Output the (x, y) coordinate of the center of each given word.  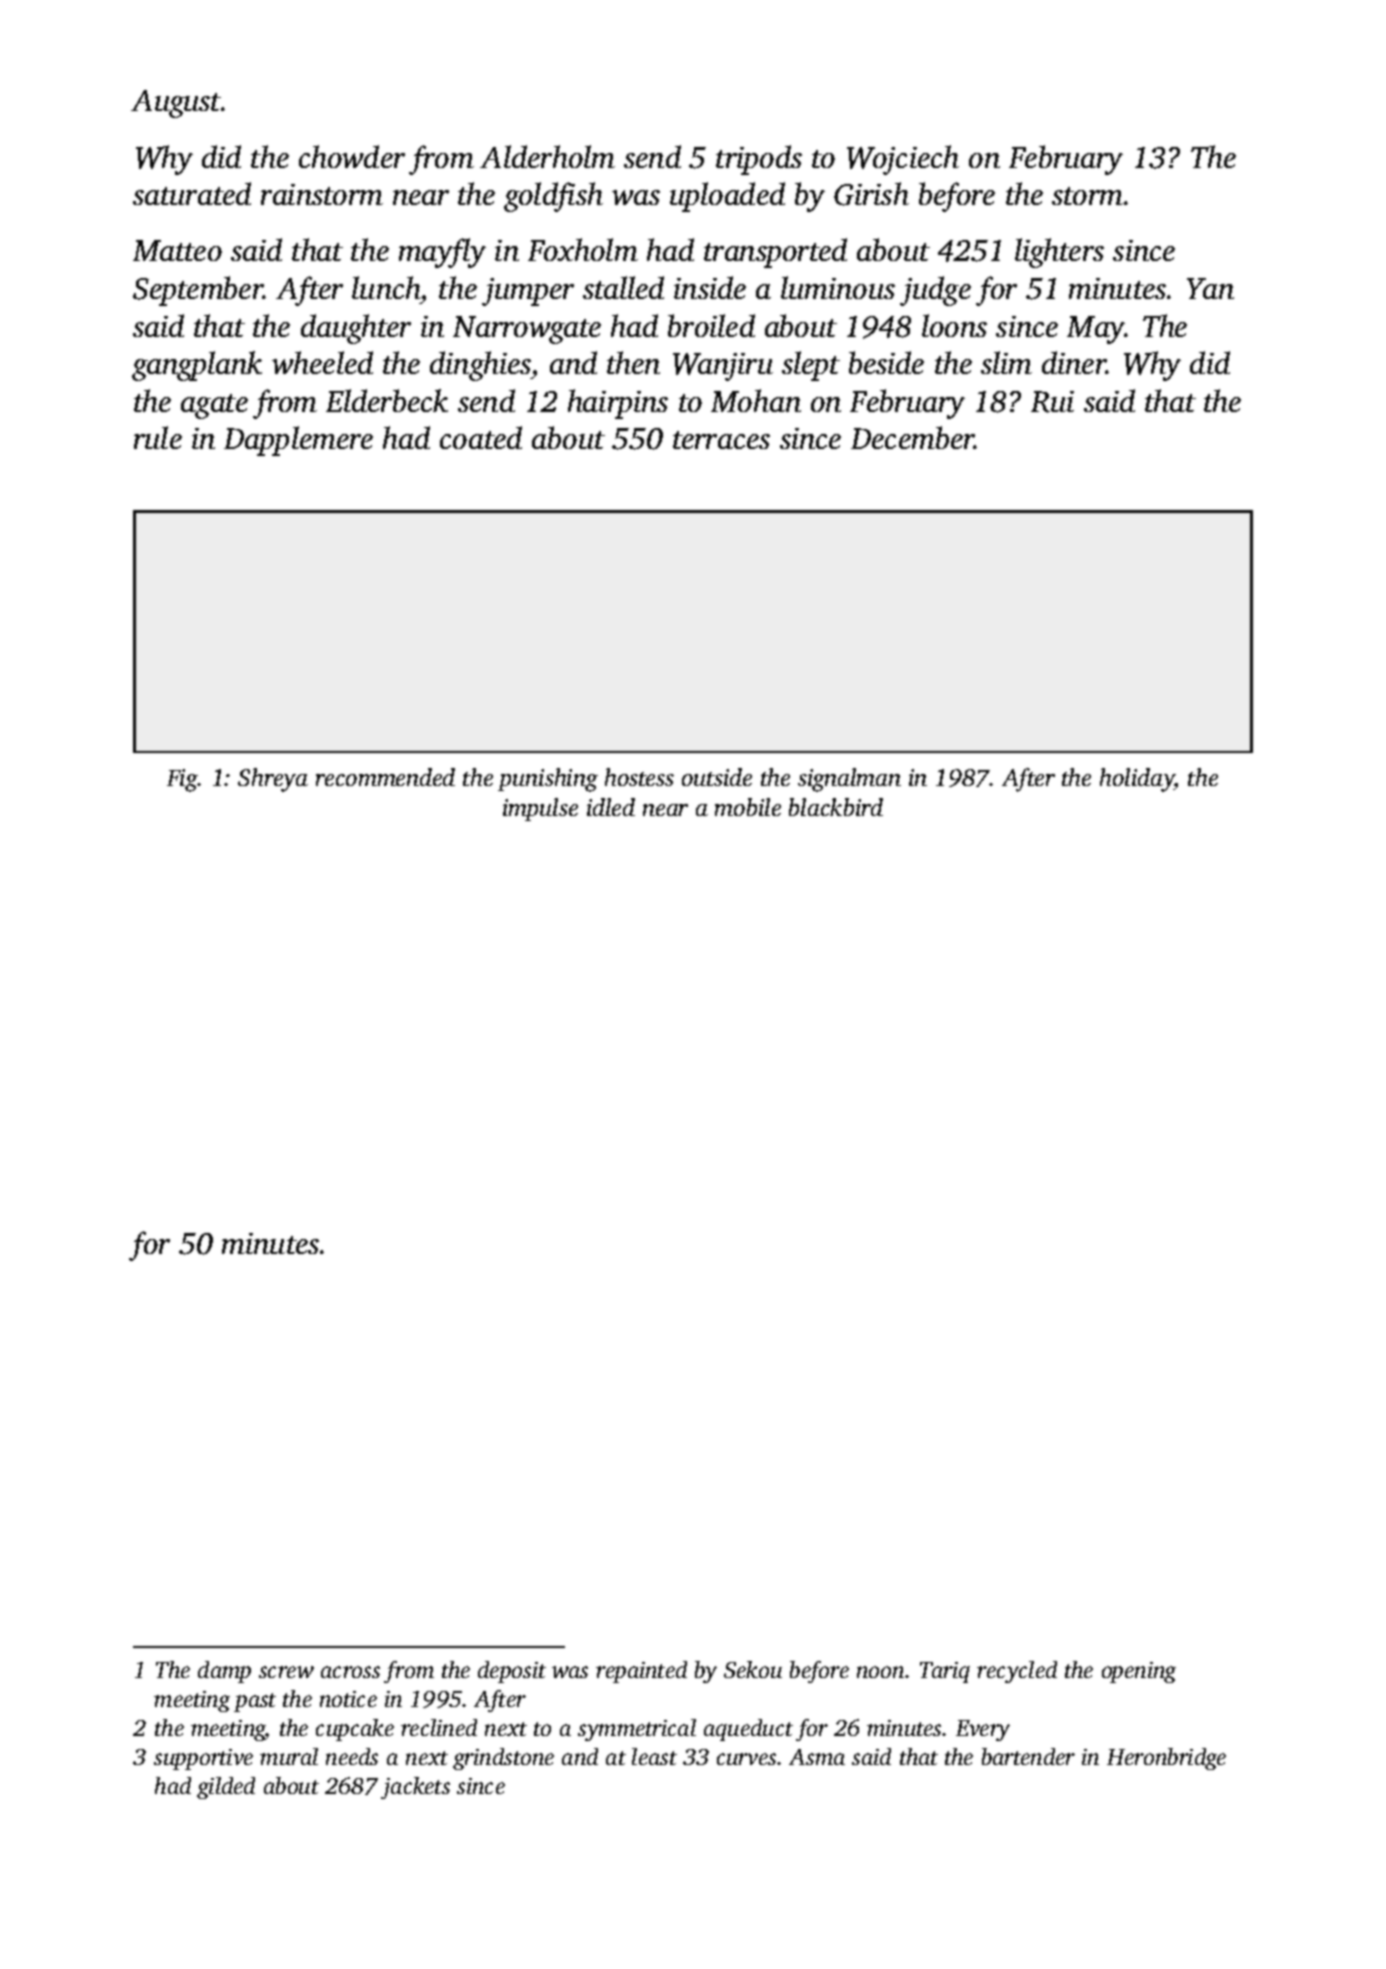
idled (611, 807)
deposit (512, 1672)
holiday (1137, 780)
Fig (182, 780)
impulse (540, 809)
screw (286, 1672)
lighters (1059, 253)
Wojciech (903, 160)
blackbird (836, 807)
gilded (226, 1788)
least (654, 1756)
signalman (849, 780)
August (176, 104)
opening (1139, 1672)
